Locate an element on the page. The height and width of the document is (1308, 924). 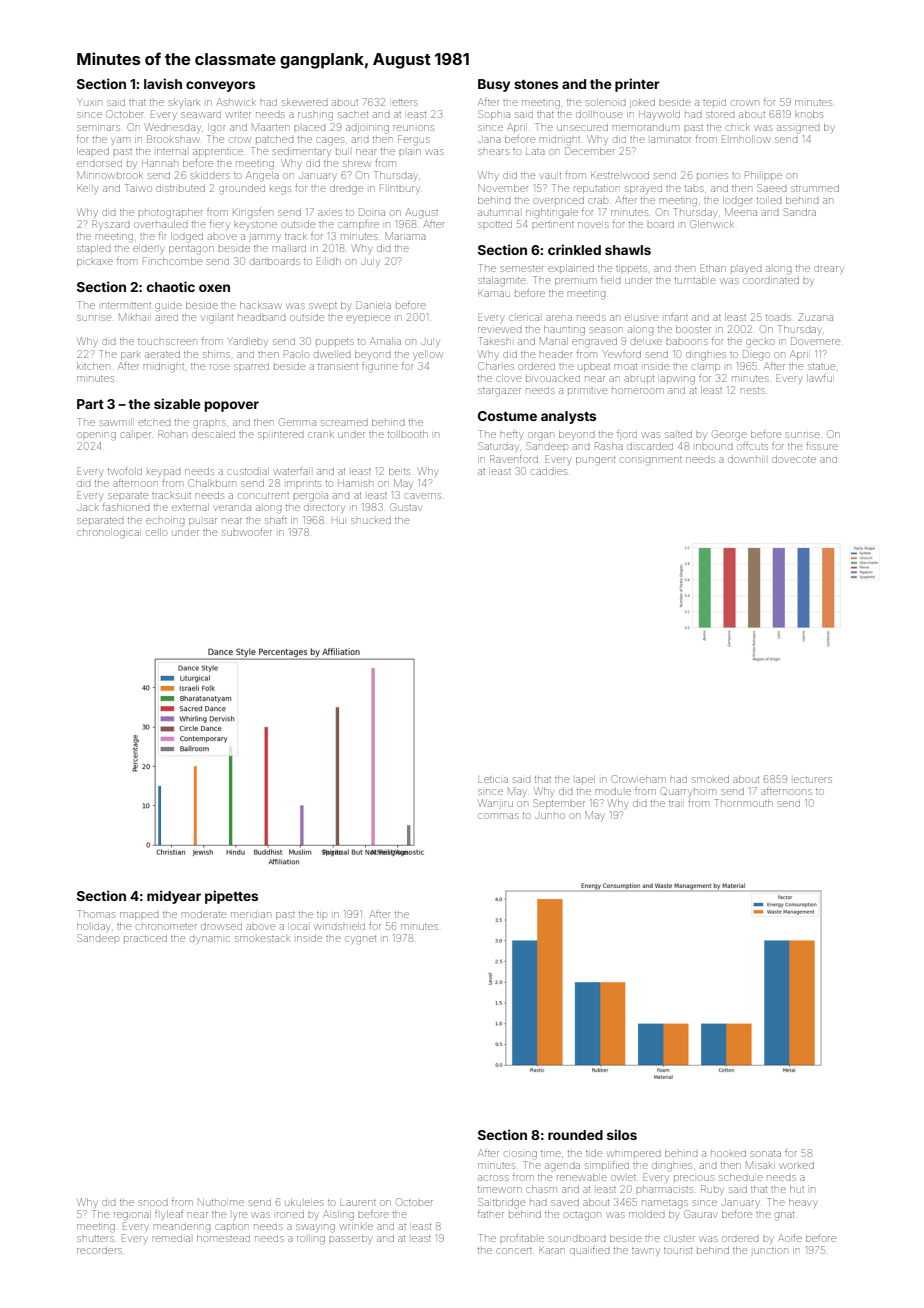
ukuleles is located at coordinates (305, 1202).
